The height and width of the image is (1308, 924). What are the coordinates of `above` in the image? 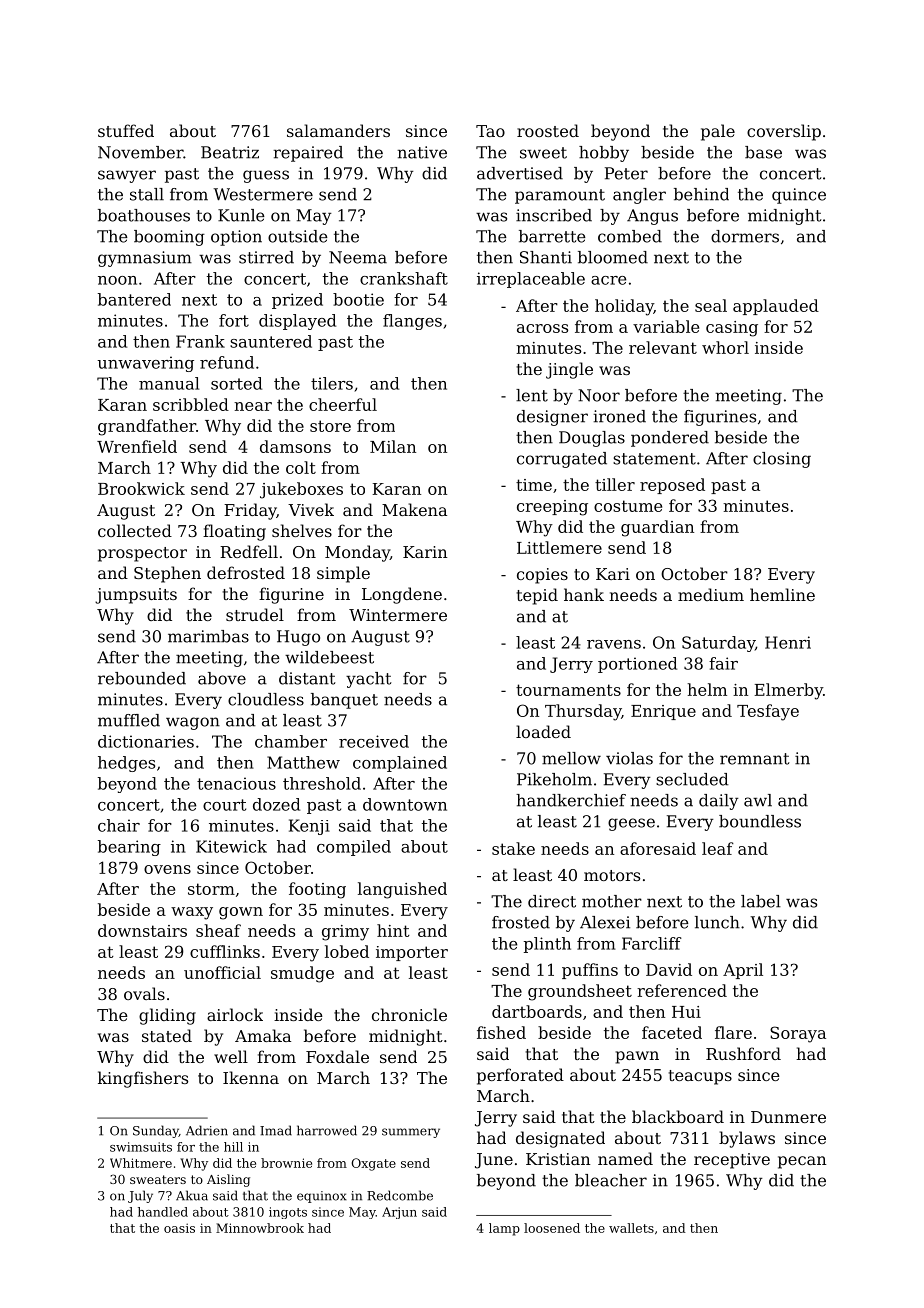 It's located at (222, 678).
